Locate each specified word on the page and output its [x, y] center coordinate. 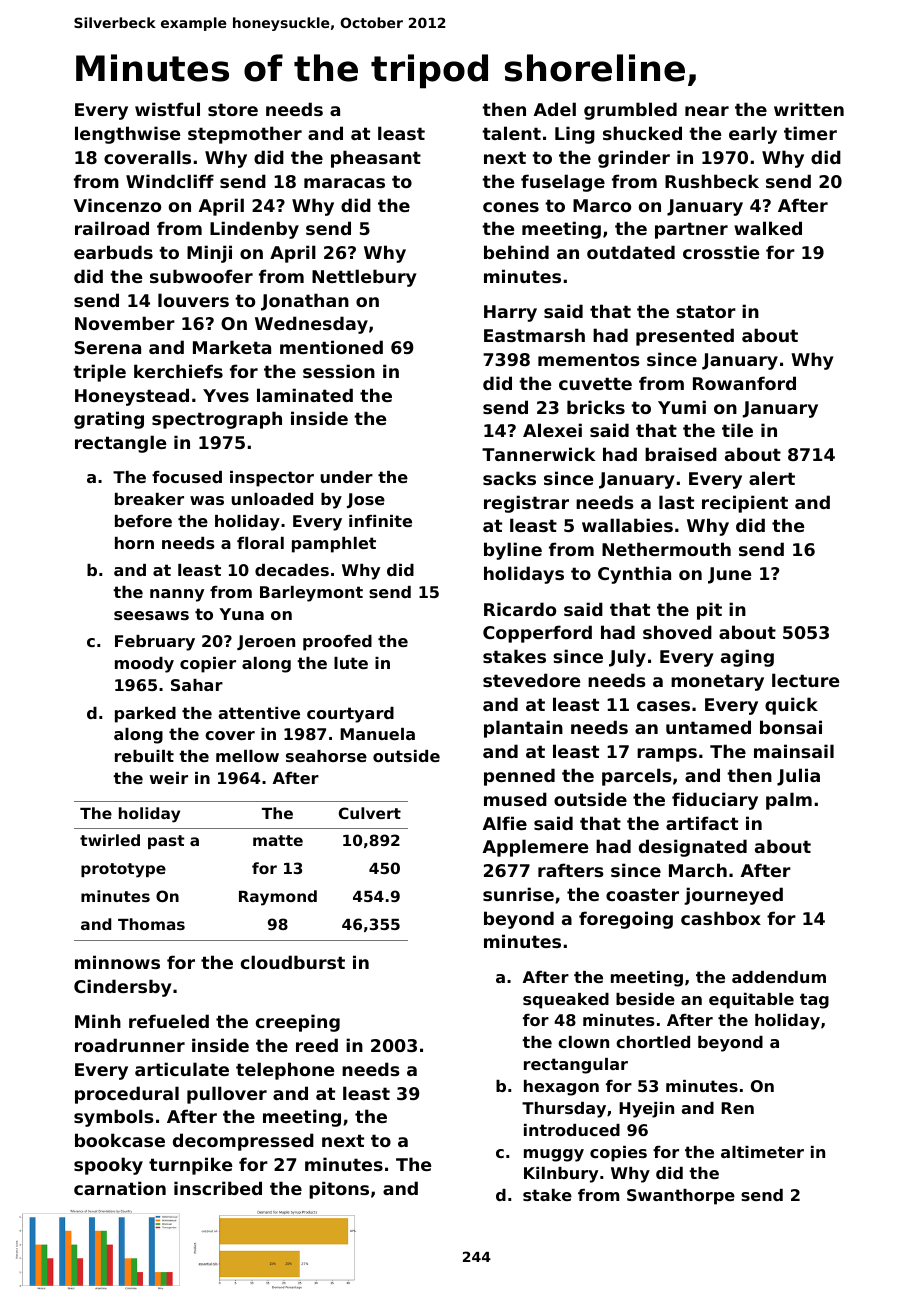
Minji [209, 254]
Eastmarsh [534, 335]
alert [772, 478]
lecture [805, 680]
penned [519, 777]
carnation [120, 1188]
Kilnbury [561, 1175]
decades [292, 570]
